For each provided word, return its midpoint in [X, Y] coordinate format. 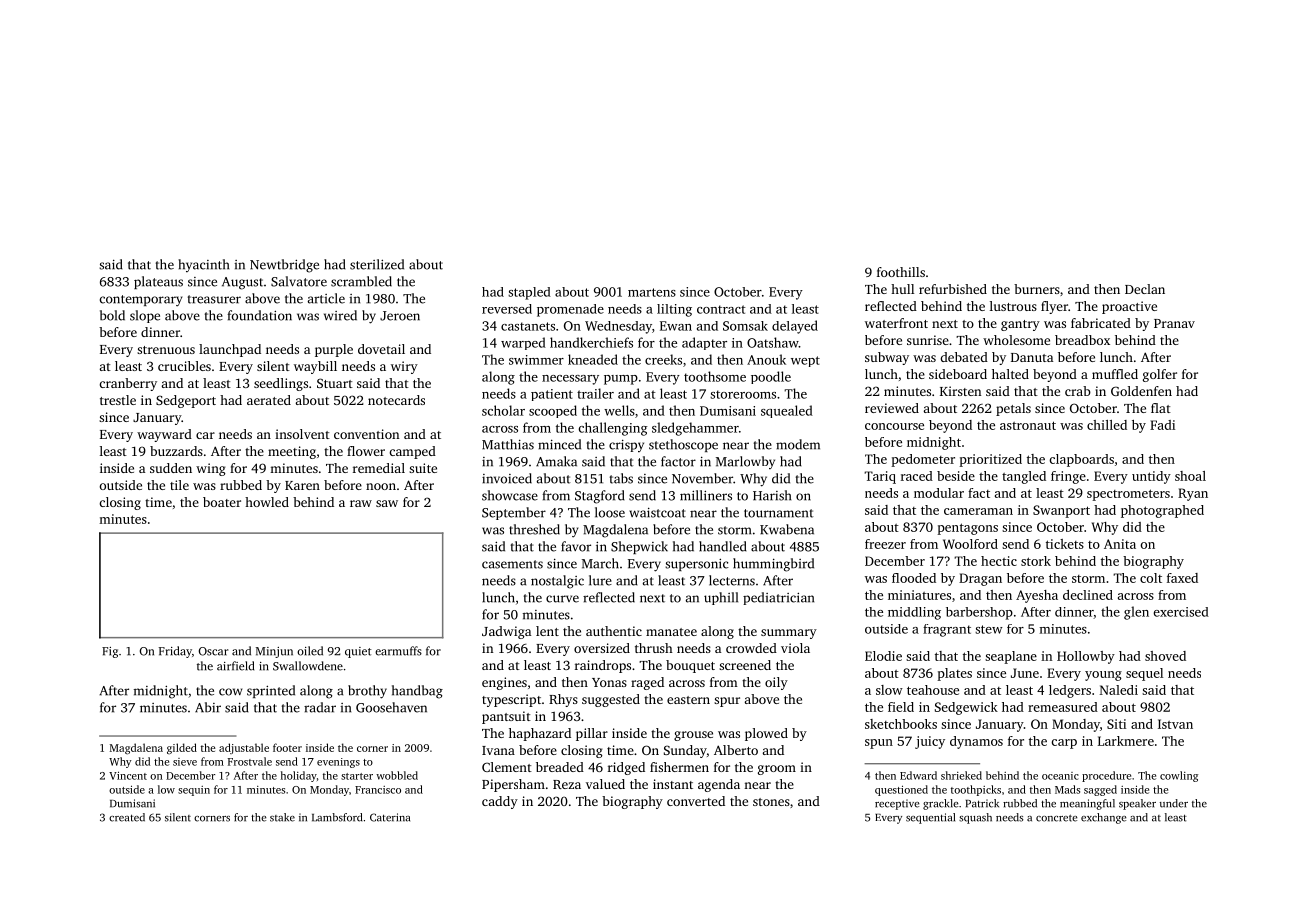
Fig [110, 652]
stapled [529, 293]
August [242, 283]
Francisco [378, 790]
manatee [671, 632]
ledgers [1070, 691]
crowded [751, 648]
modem [798, 444]
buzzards [176, 451]
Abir [208, 707]
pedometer [923, 460]
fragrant [947, 630]
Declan [1145, 289]
